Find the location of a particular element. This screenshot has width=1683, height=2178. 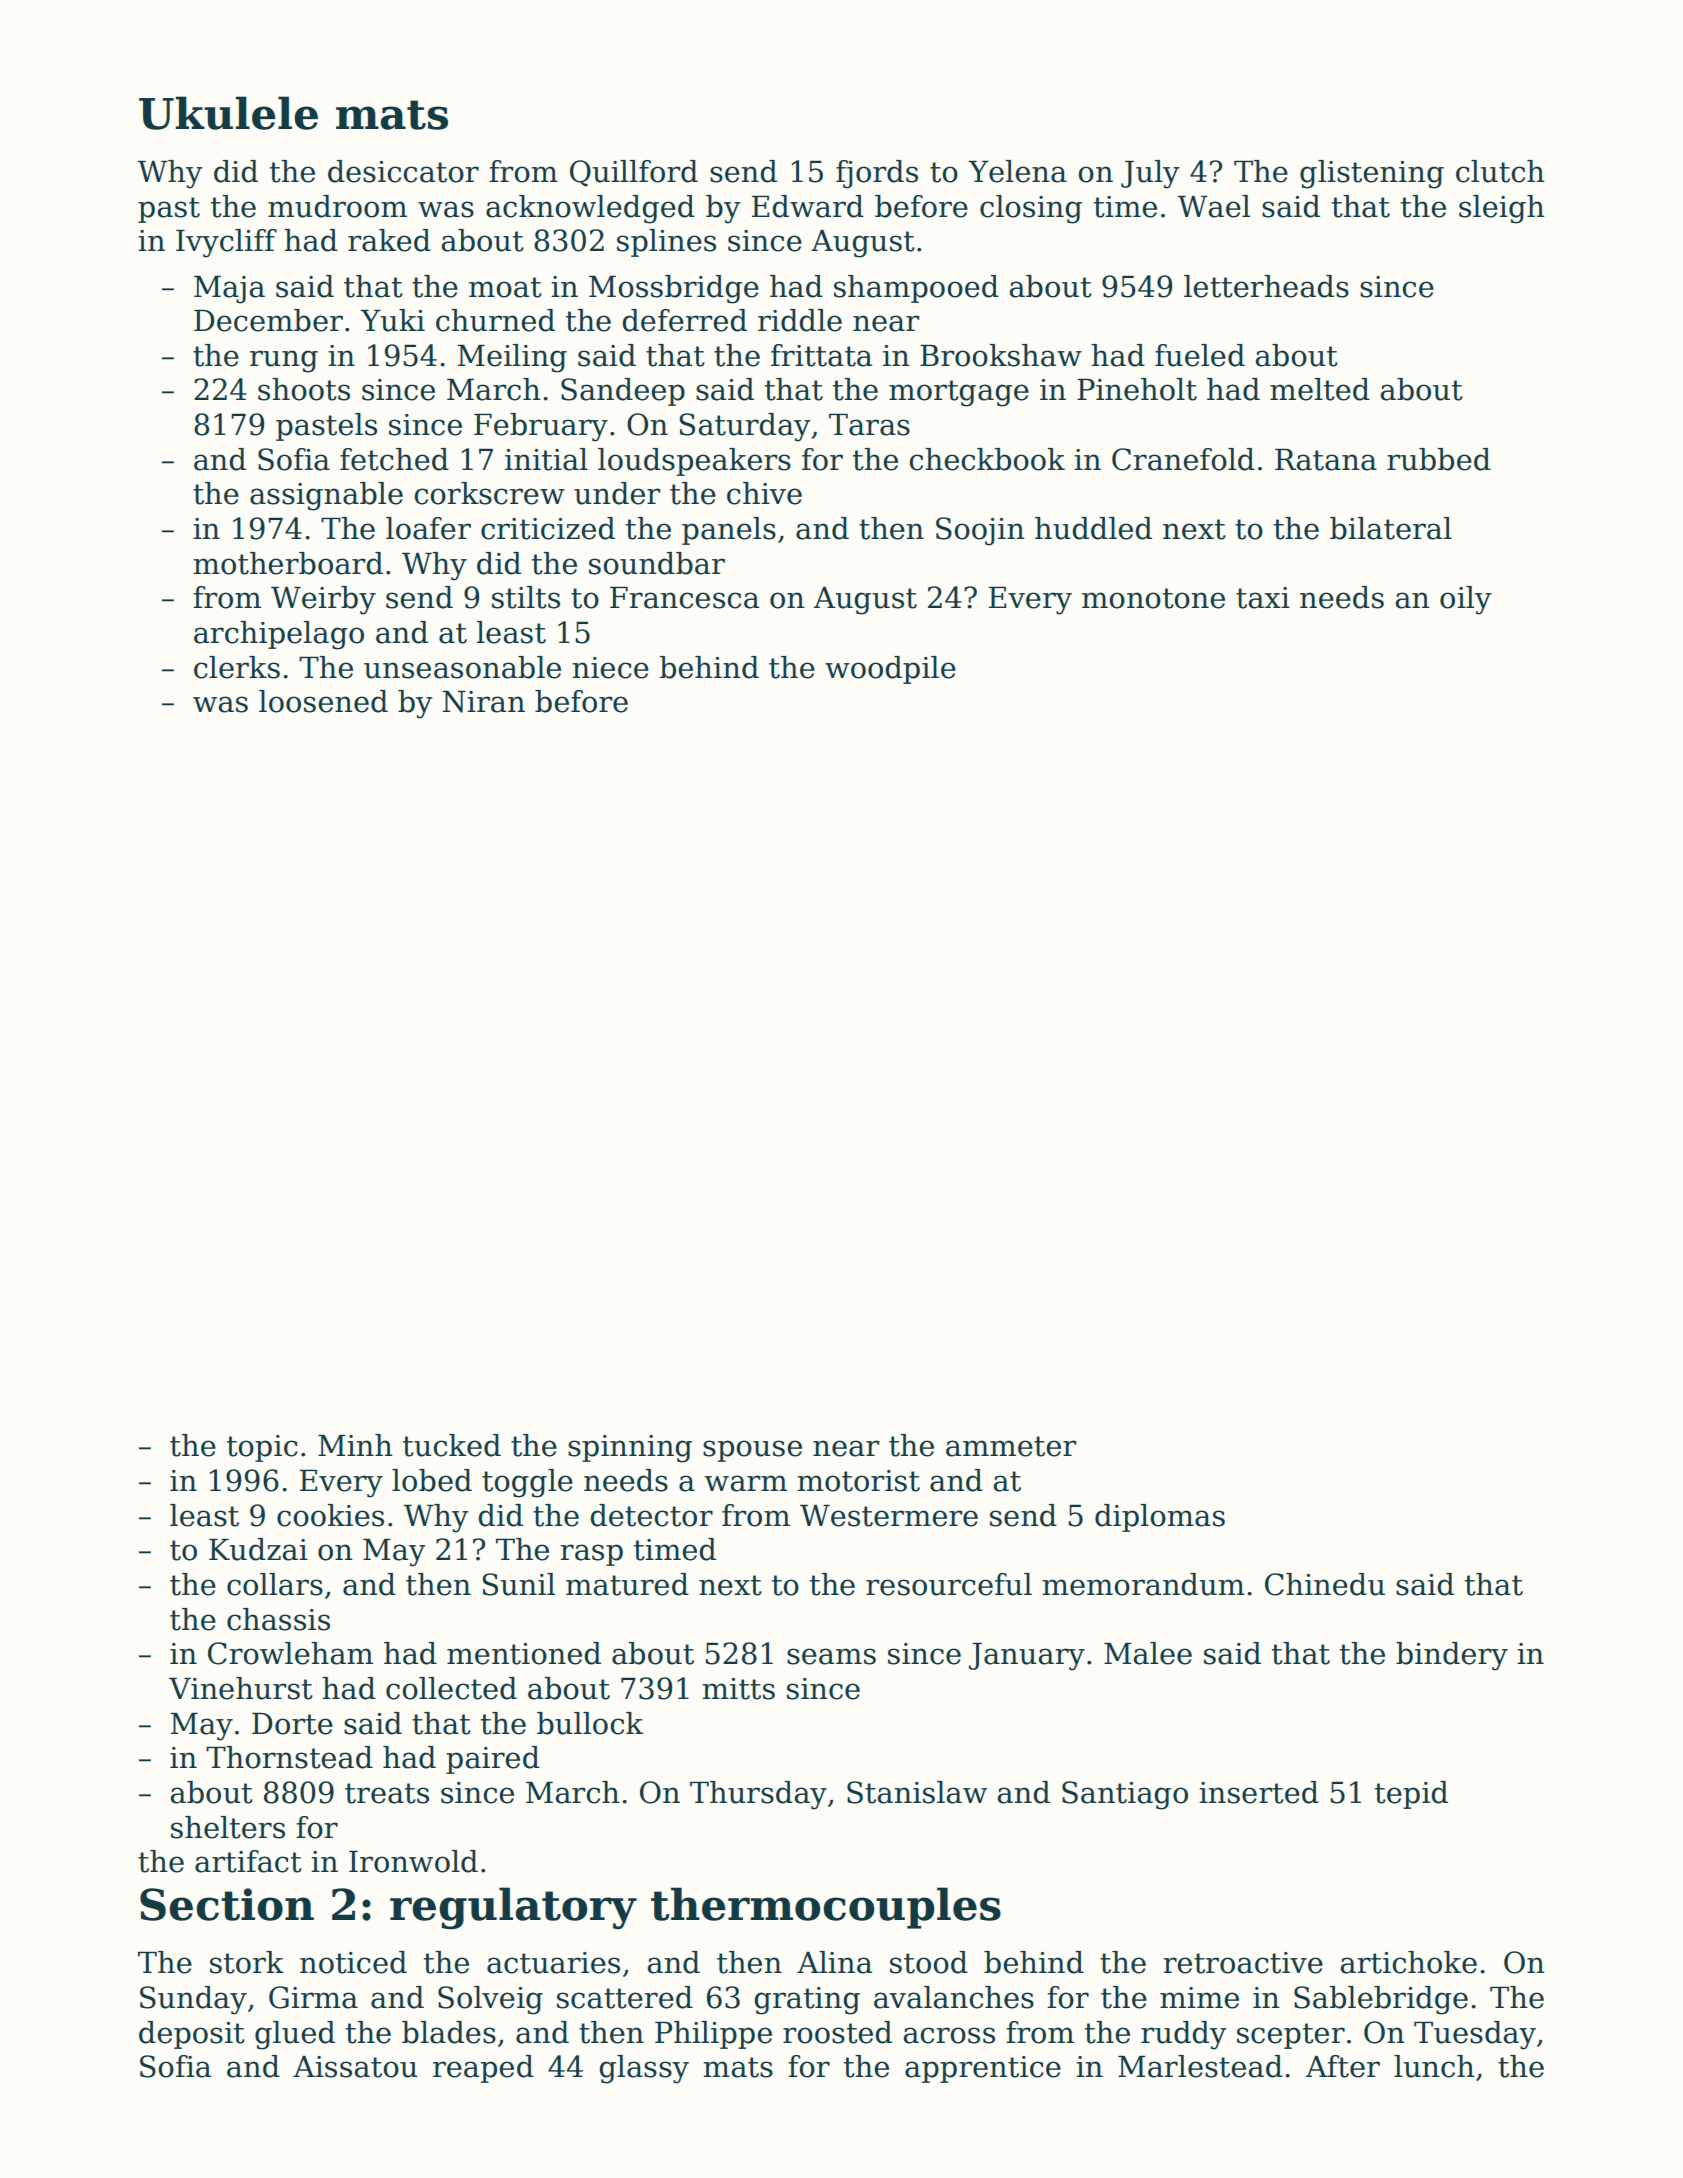

diplomas is located at coordinates (1160, 1518).
